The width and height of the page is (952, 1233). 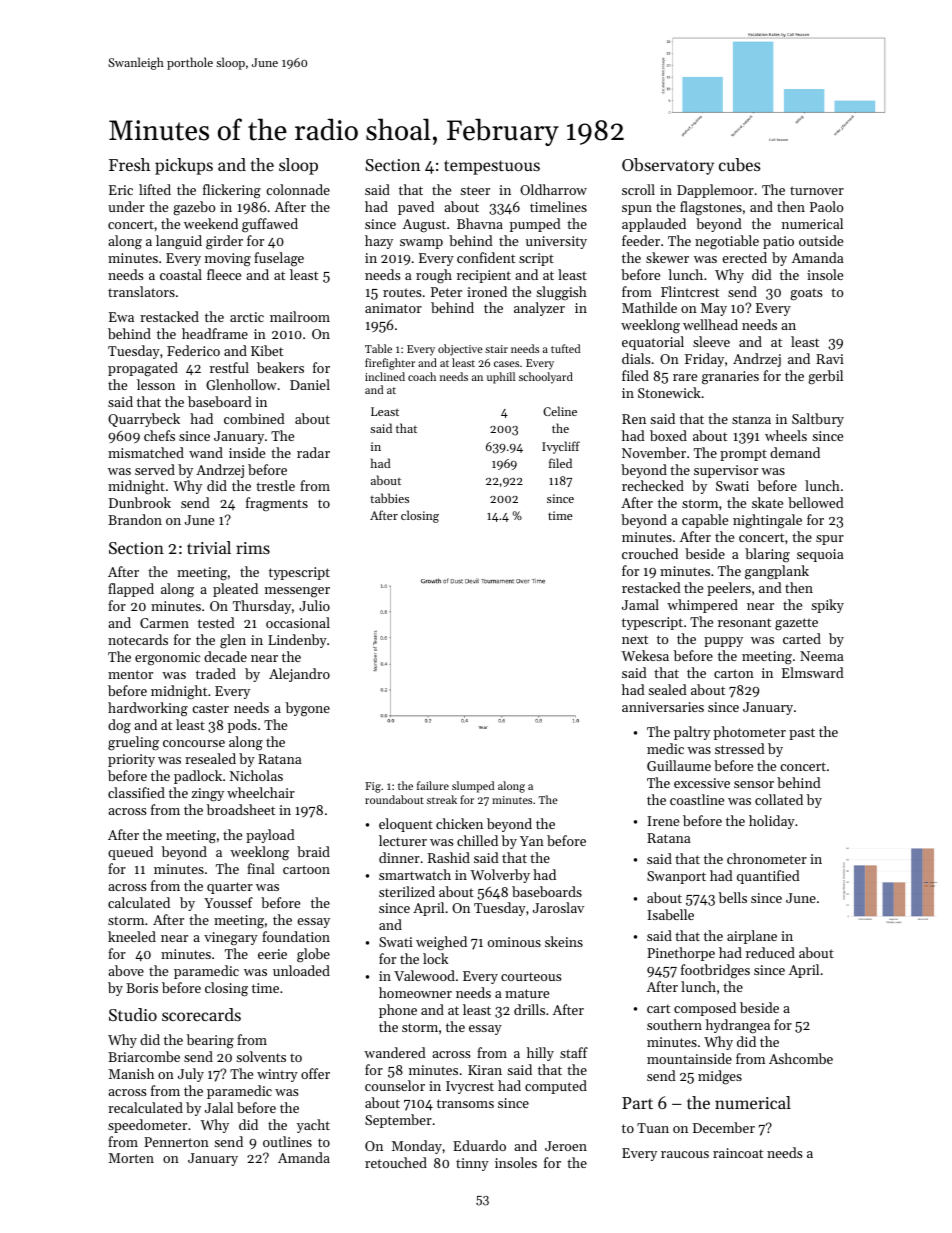 I want to click on Paolo, so click(x=826, y=206).
